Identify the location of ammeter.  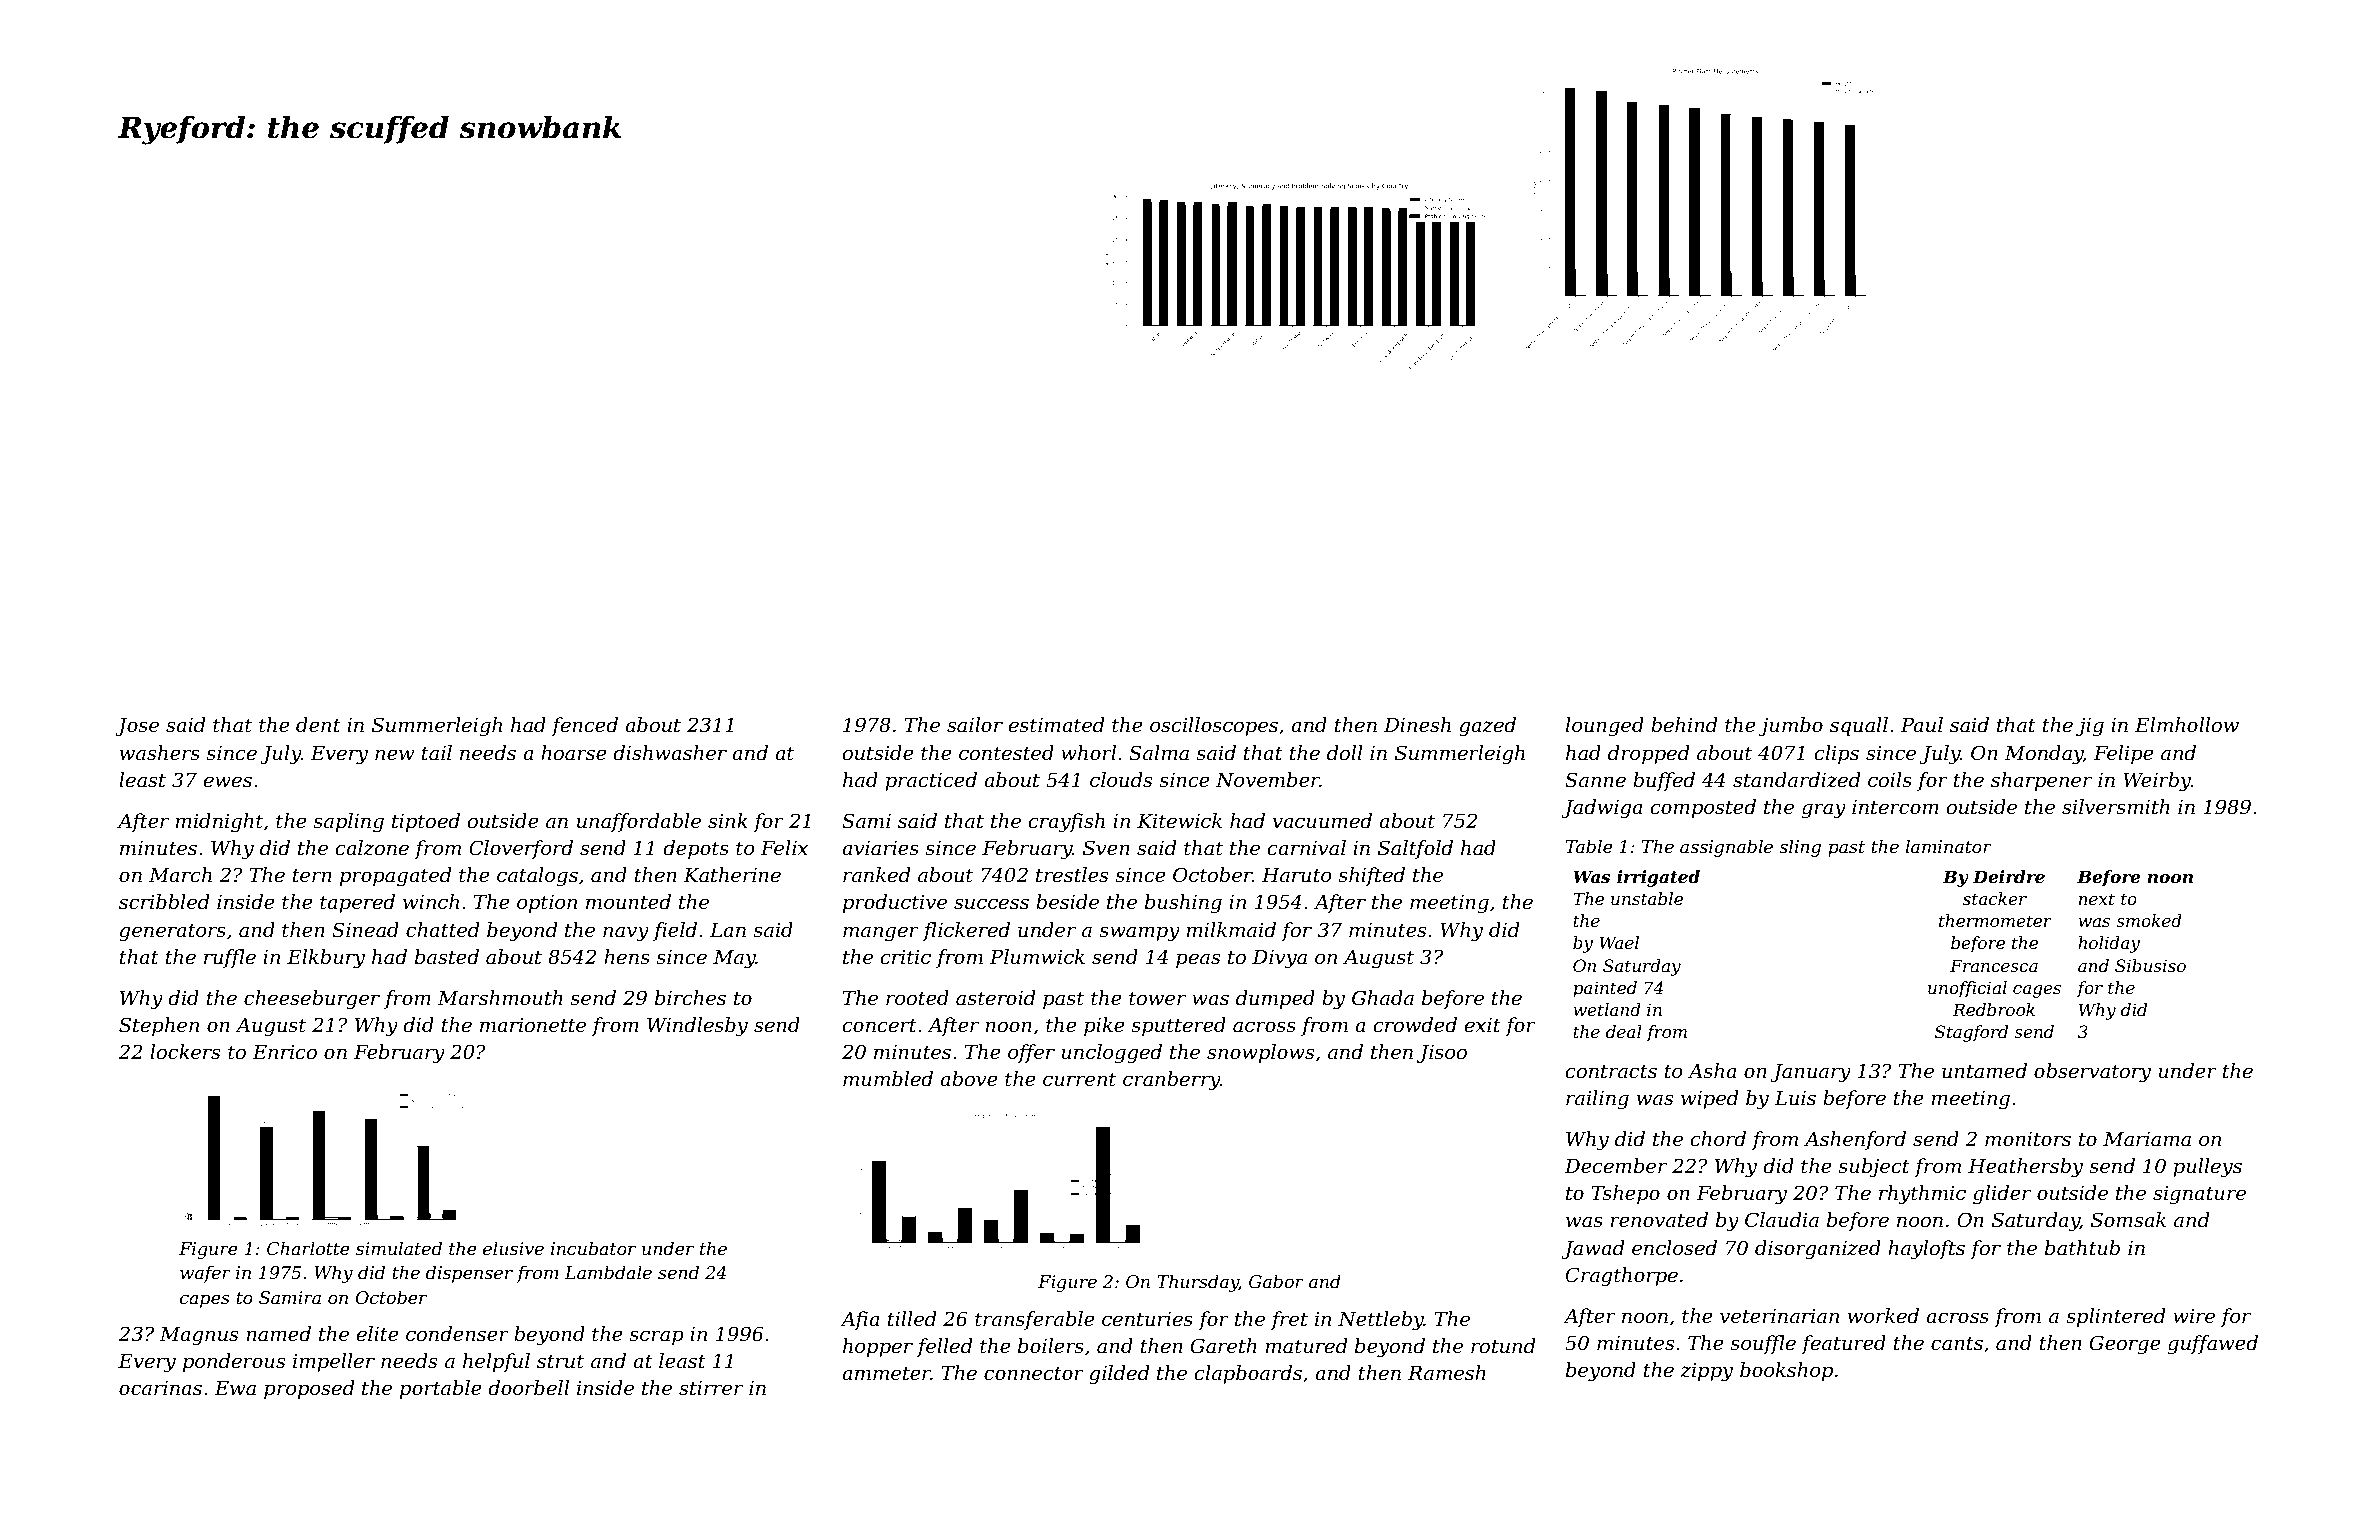
(886, 1374).
